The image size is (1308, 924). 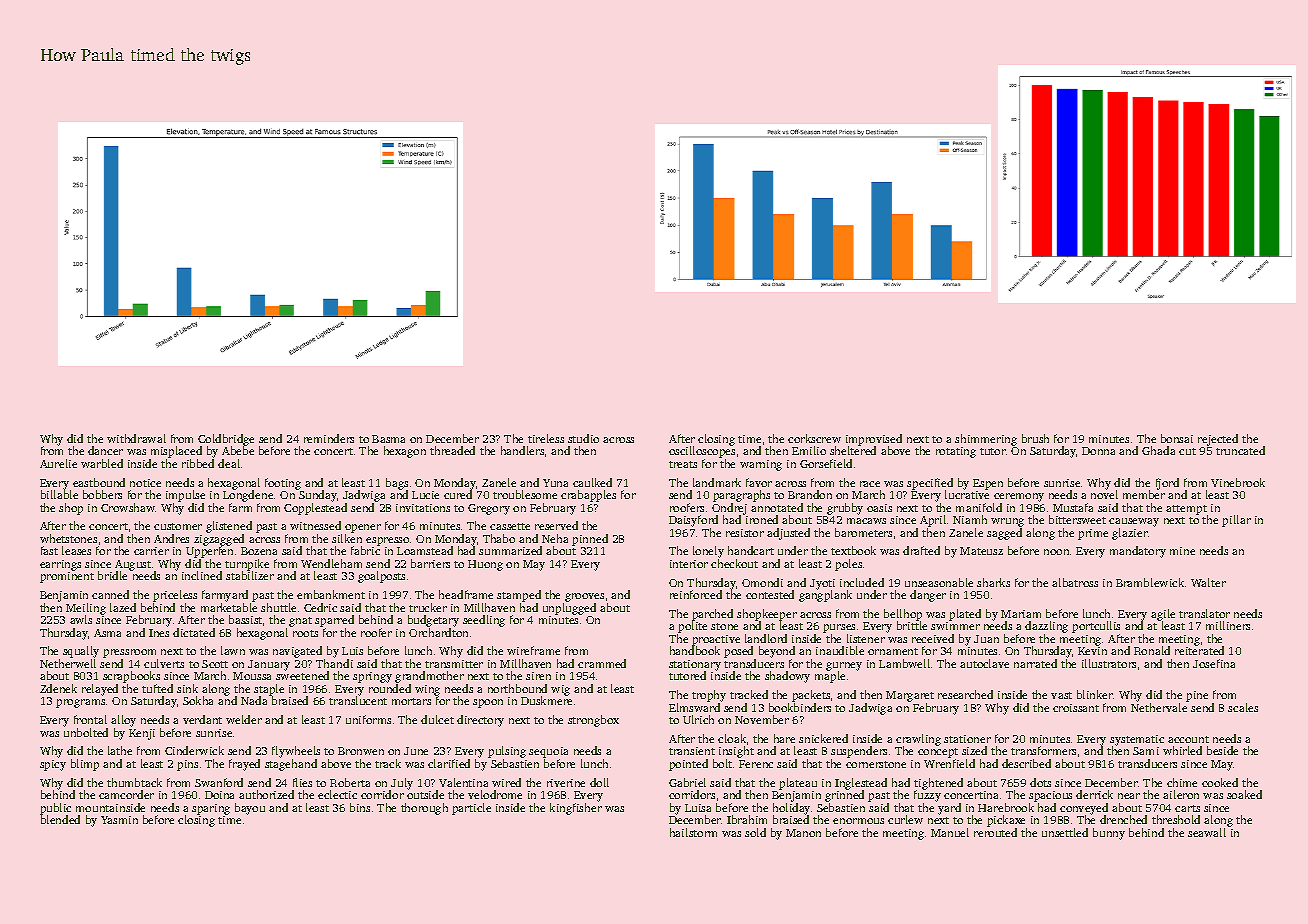 What do you see at coordinates (555, 483) in the document?
I see `Yuna` at bounding box center [555, 483].
